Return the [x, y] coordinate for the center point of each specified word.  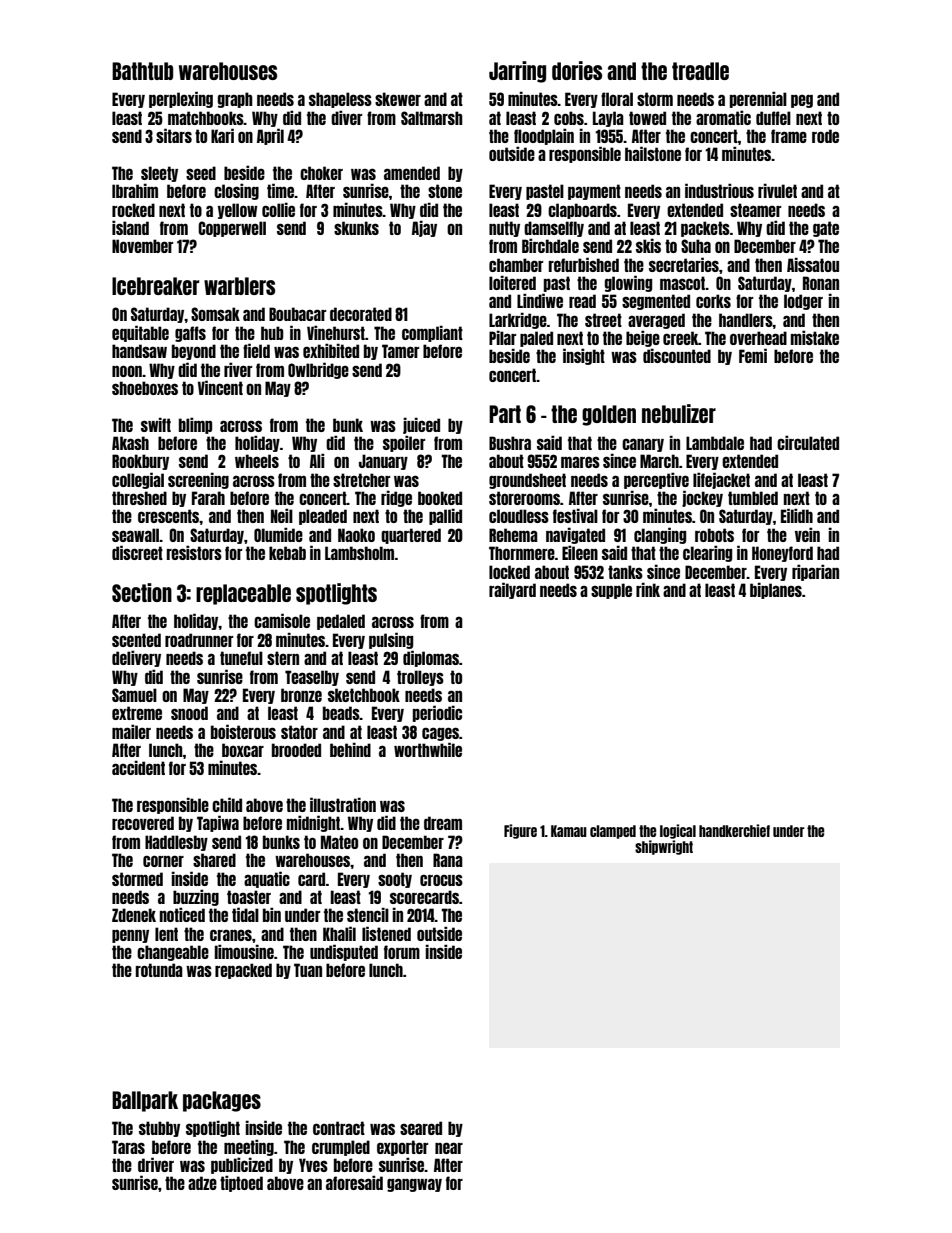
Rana [448, 860]
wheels [257, 461]
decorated [361, 314]
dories [577, 70]
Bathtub [142, 71]
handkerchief [734, 830]
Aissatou [813, 264]
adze [202, 1183]
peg [802, 101]
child [227, 804]
